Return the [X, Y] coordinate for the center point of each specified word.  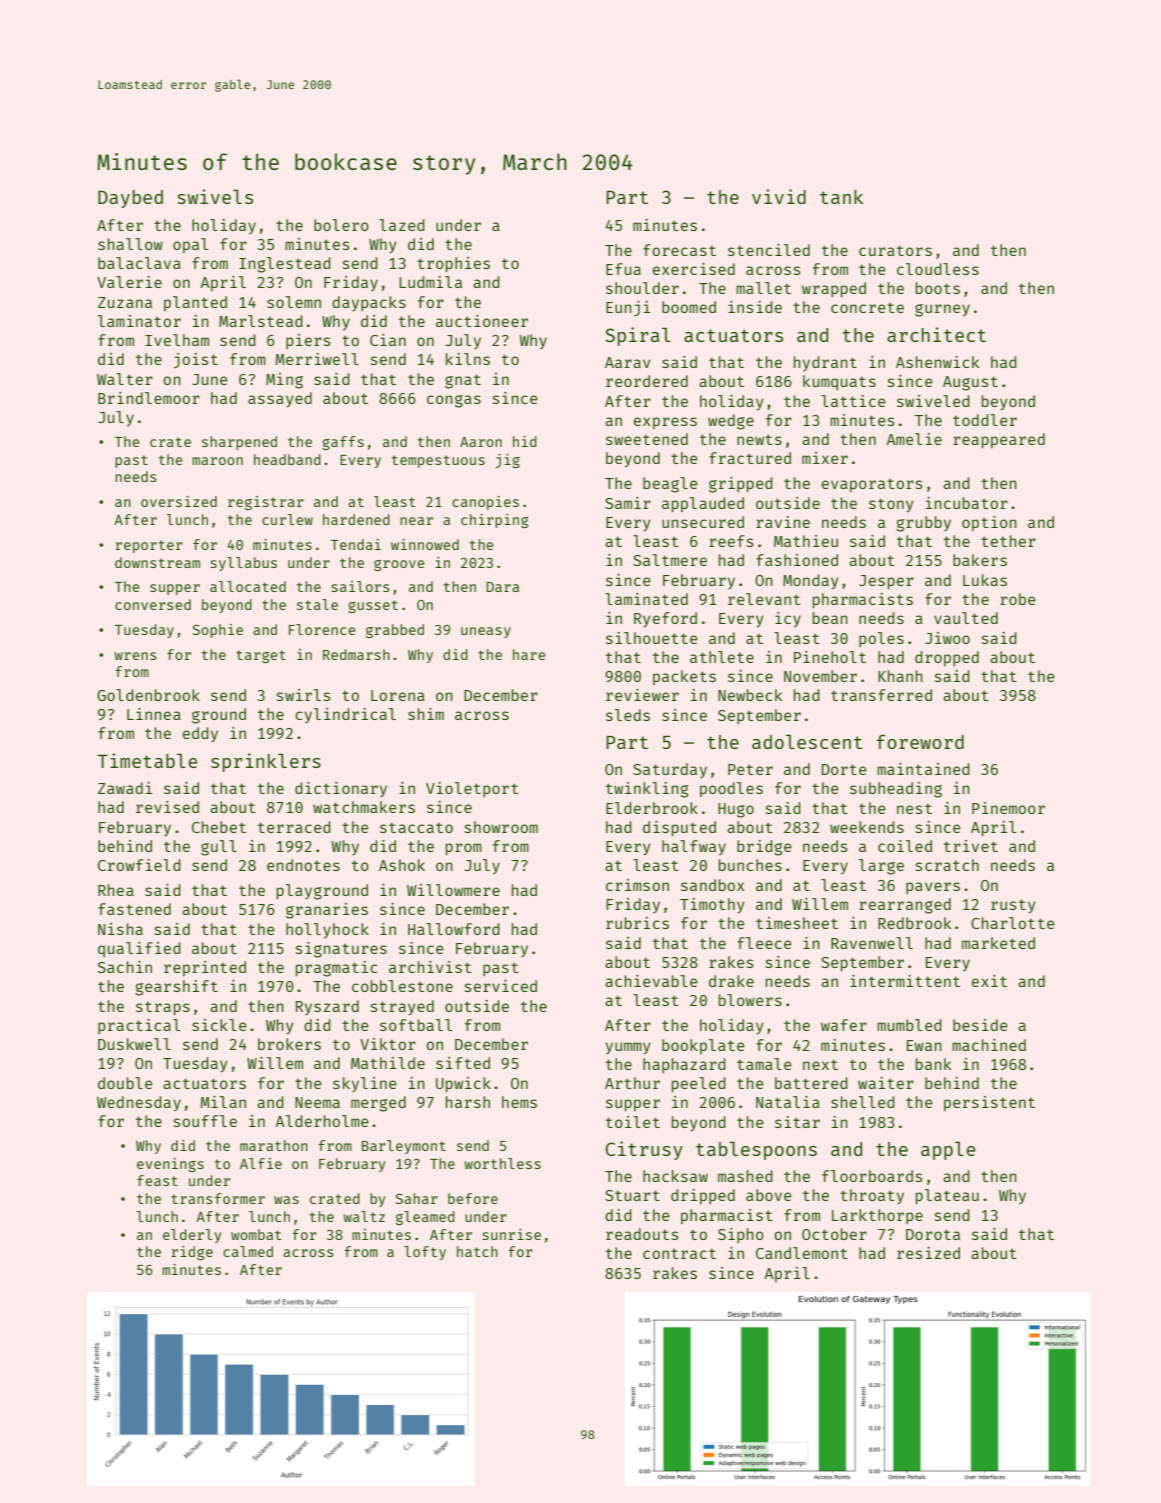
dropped [947, 658]
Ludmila [430, 282]
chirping [495, 521]
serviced [501, 986]
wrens [135, 656]
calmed [248, 1251]
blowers [750, 1000]
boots [938, 288]
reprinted [205, 968]
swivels [215, 196]
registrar [266, 503]
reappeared [999, 441]
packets [684, 677]
